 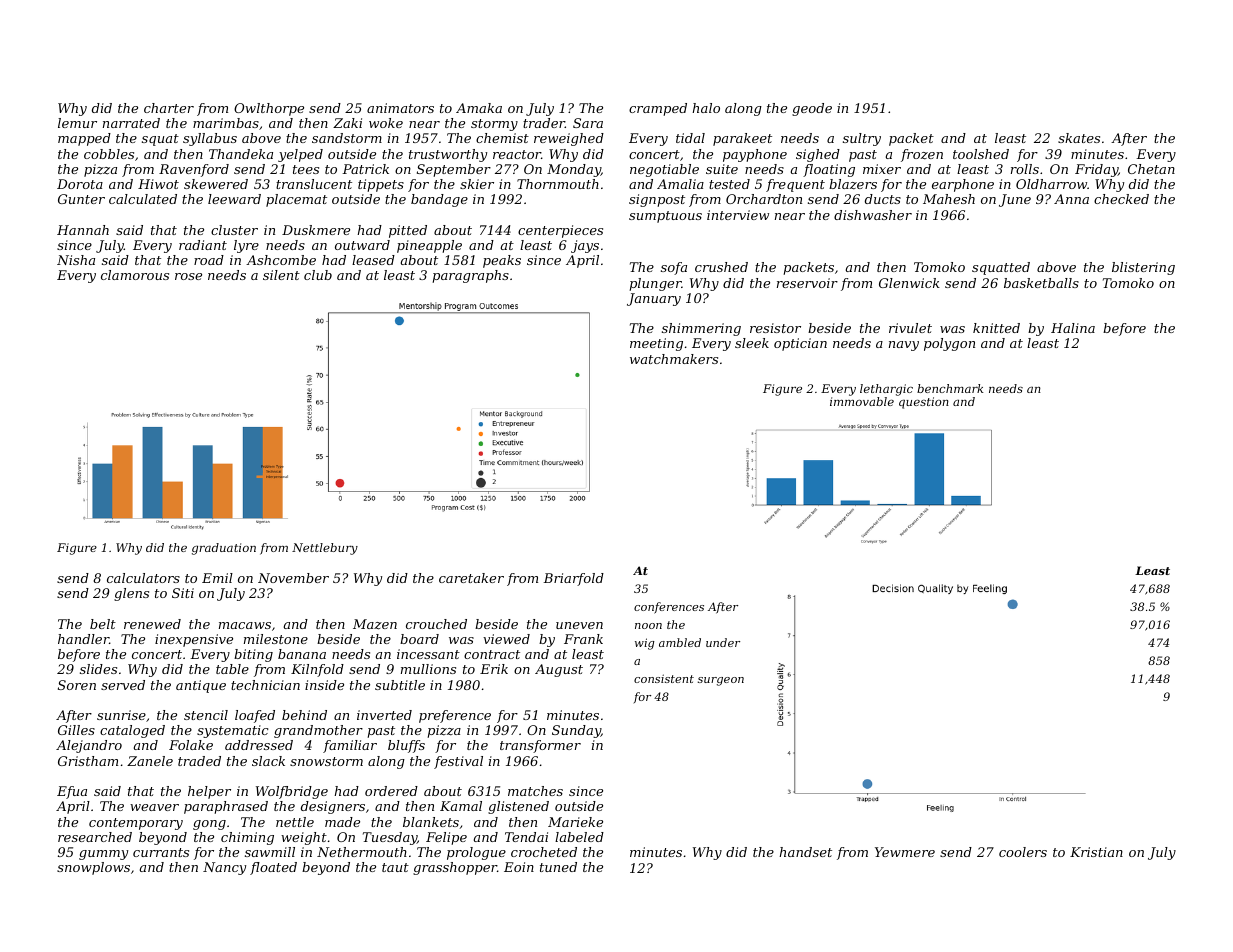 I want to click on Kamal, so click(x=461, y=806).
